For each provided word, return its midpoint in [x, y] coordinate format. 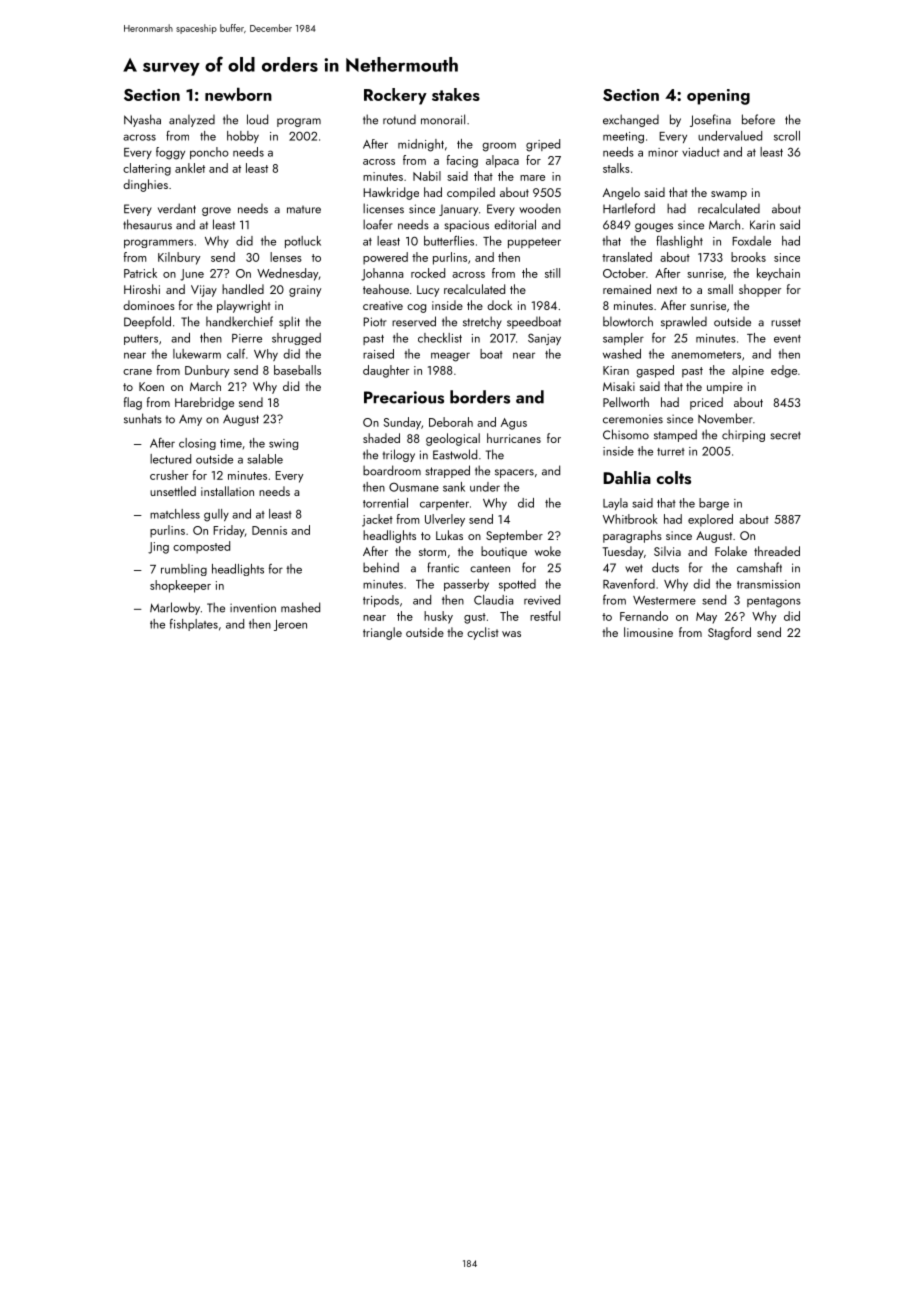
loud [257, 119]
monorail [443, 119]
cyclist [483, 633]
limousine [648, 632]
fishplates [194, 625]
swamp [729, 195]
